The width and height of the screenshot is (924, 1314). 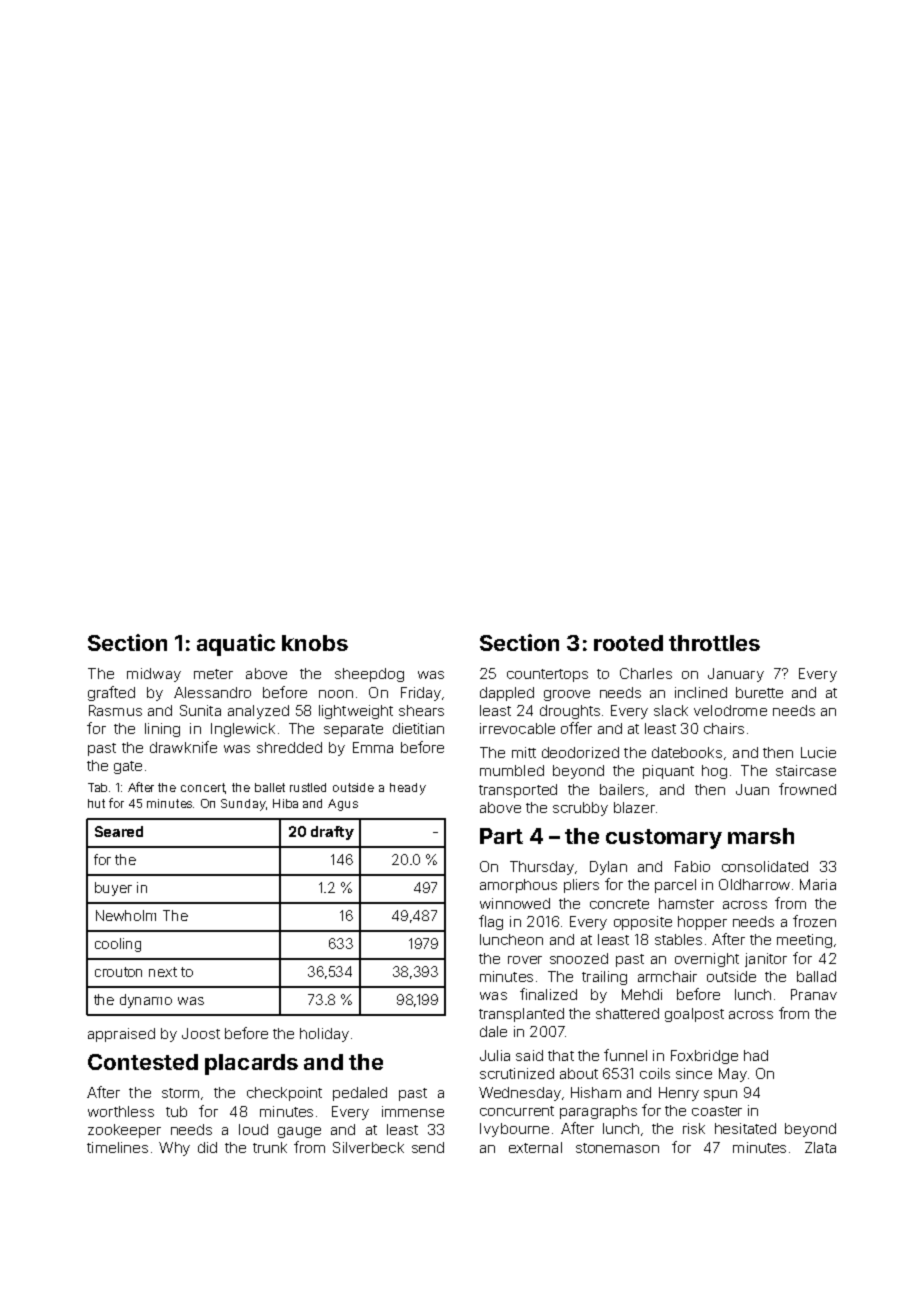 I want to click on Silverbeck, so click(x=368, y=1147).
